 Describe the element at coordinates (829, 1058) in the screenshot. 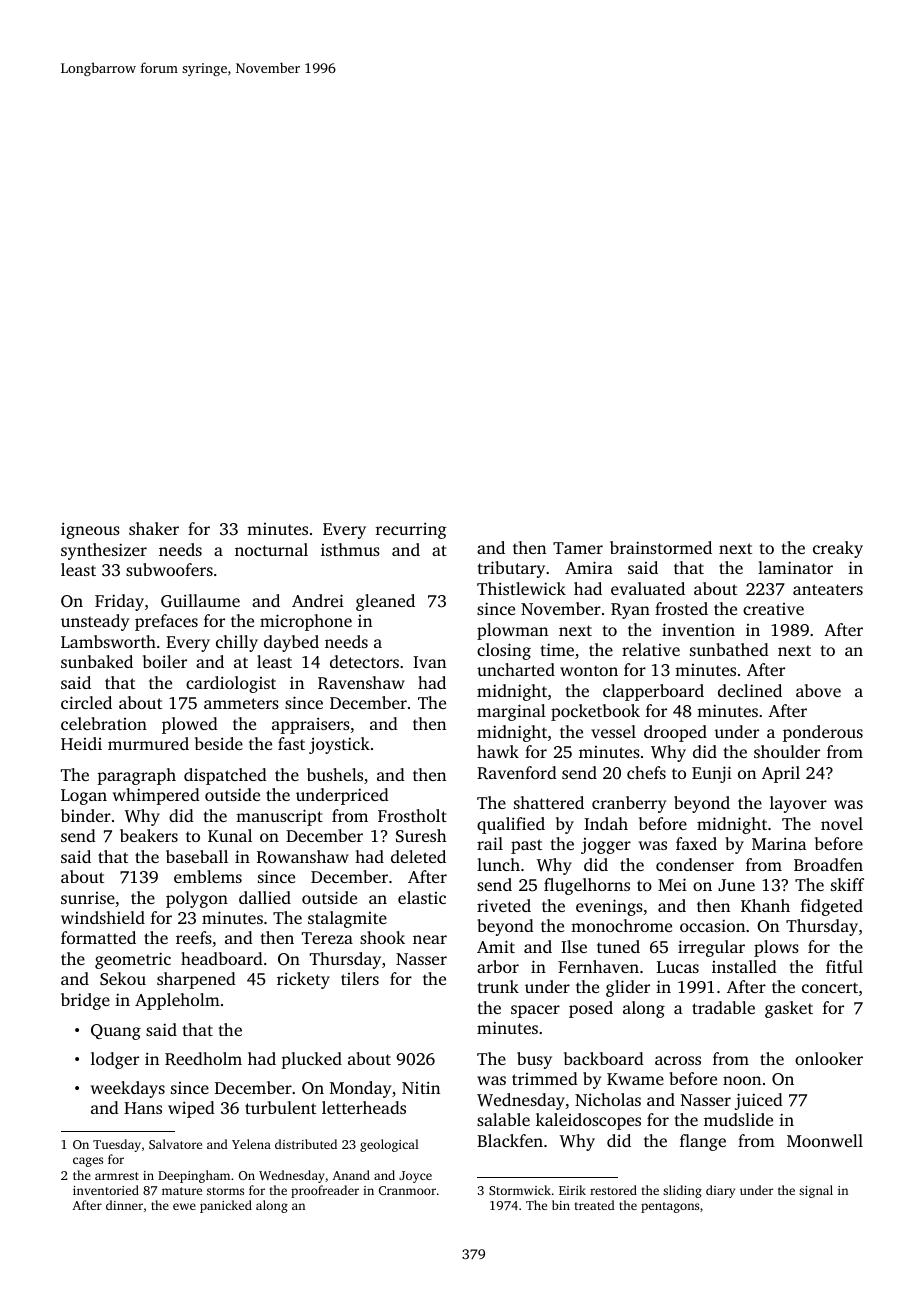

I see `onlooker` at that location.
